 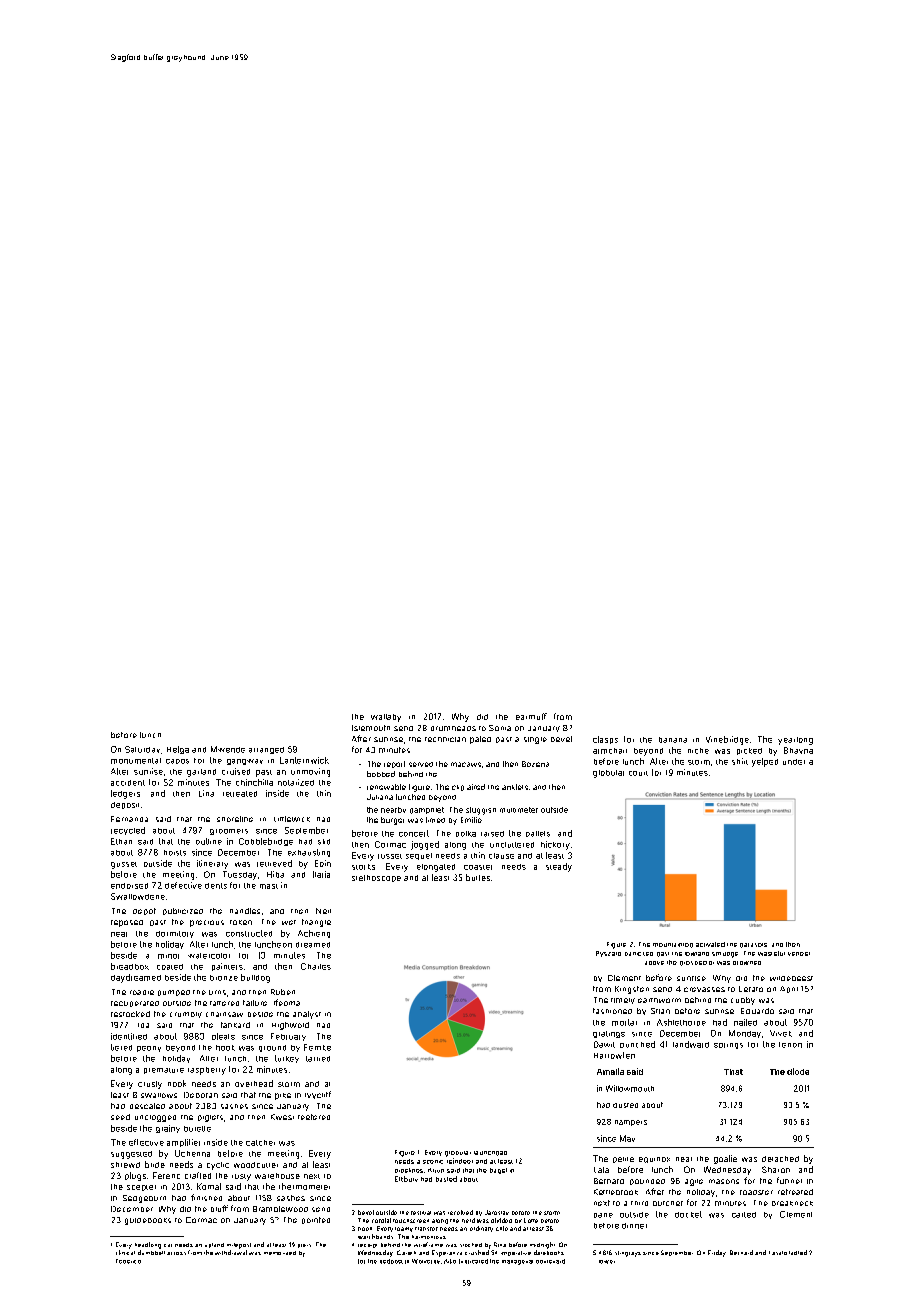 What do you see at coordinates (478, 877) in the document?
I see `buttes` at bounding box center [478, 877].
